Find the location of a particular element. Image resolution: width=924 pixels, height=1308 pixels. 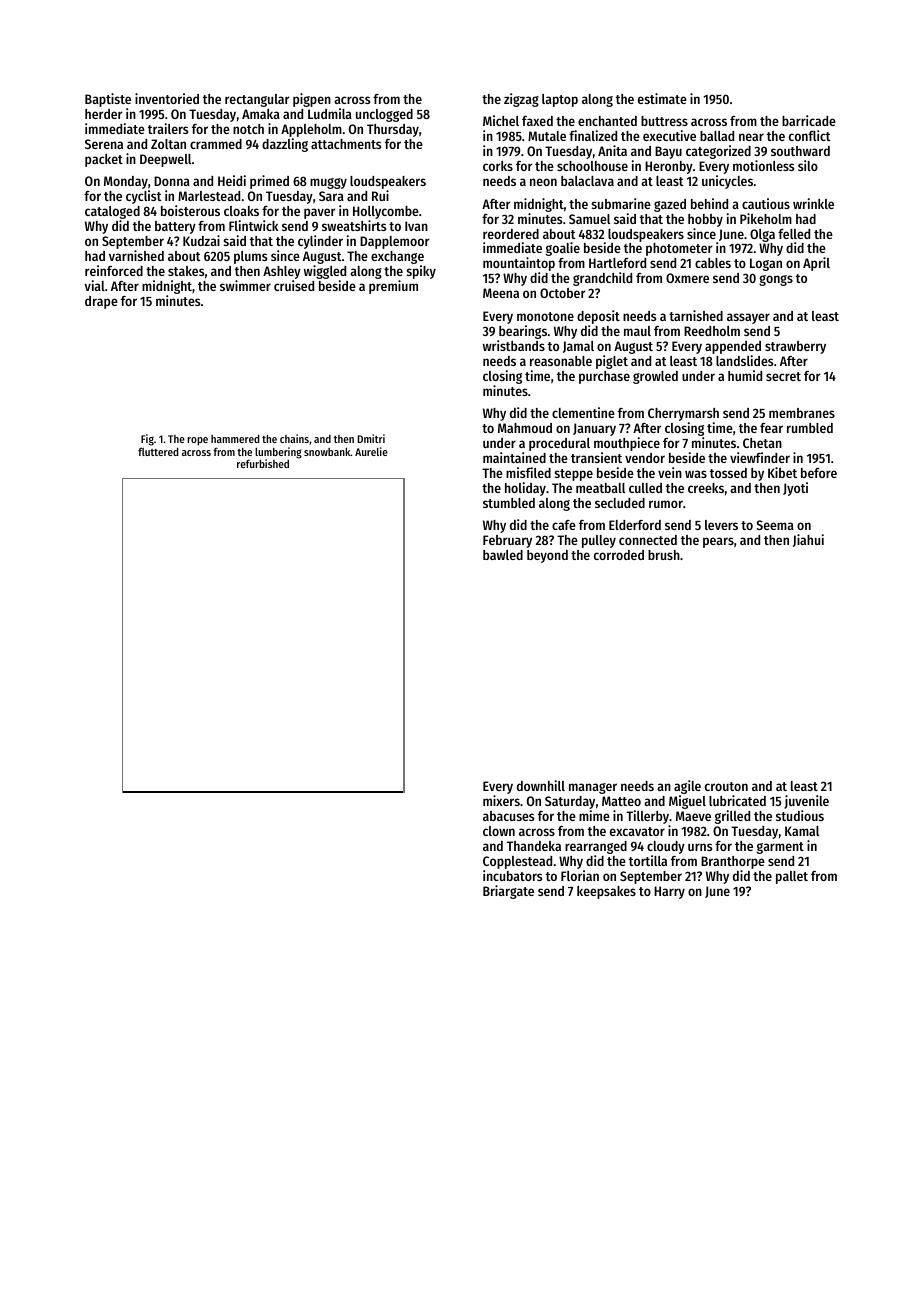

barricade is located at coordinates (809, 120).
